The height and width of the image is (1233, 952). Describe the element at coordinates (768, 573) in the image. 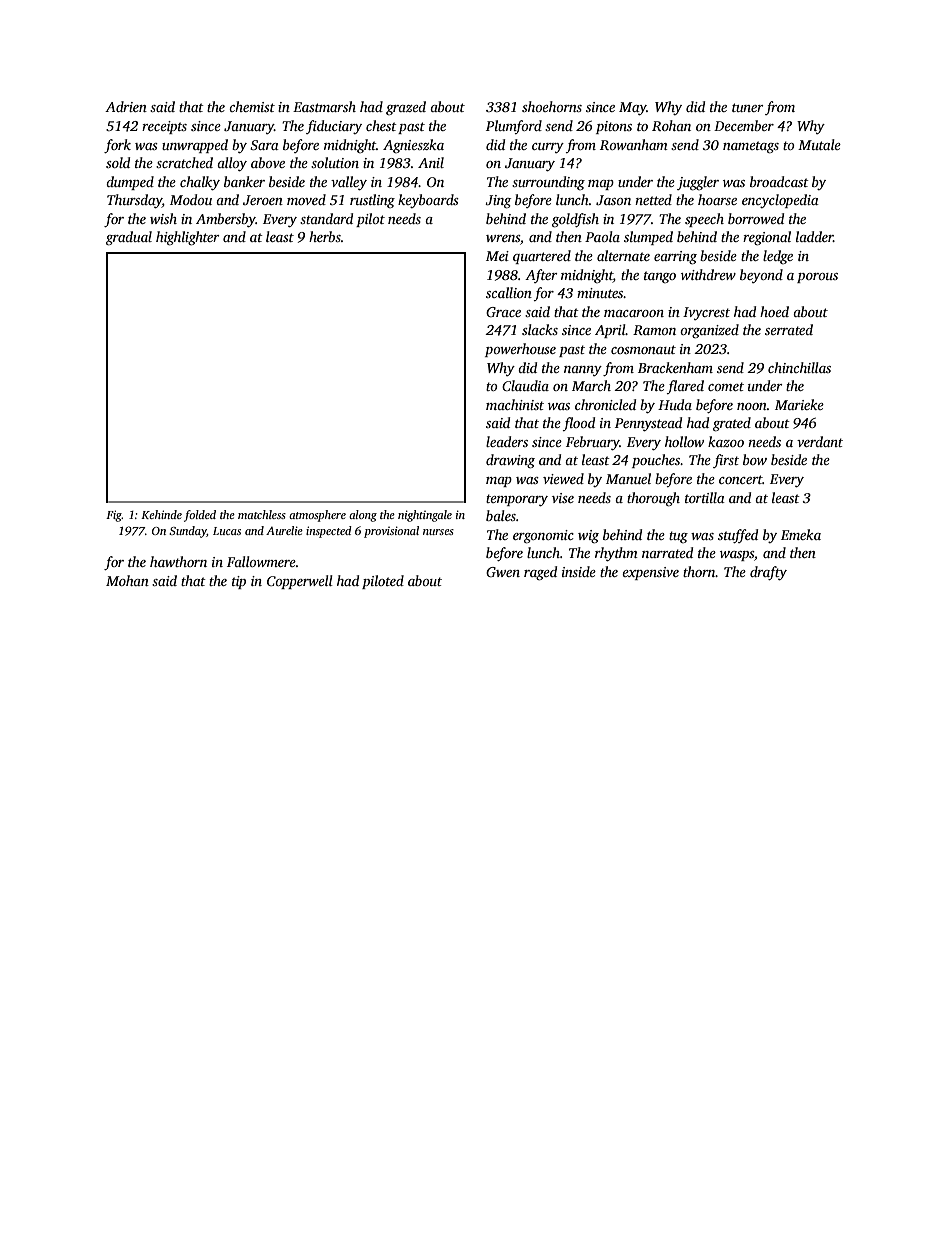

I see `drafty` at that location.
